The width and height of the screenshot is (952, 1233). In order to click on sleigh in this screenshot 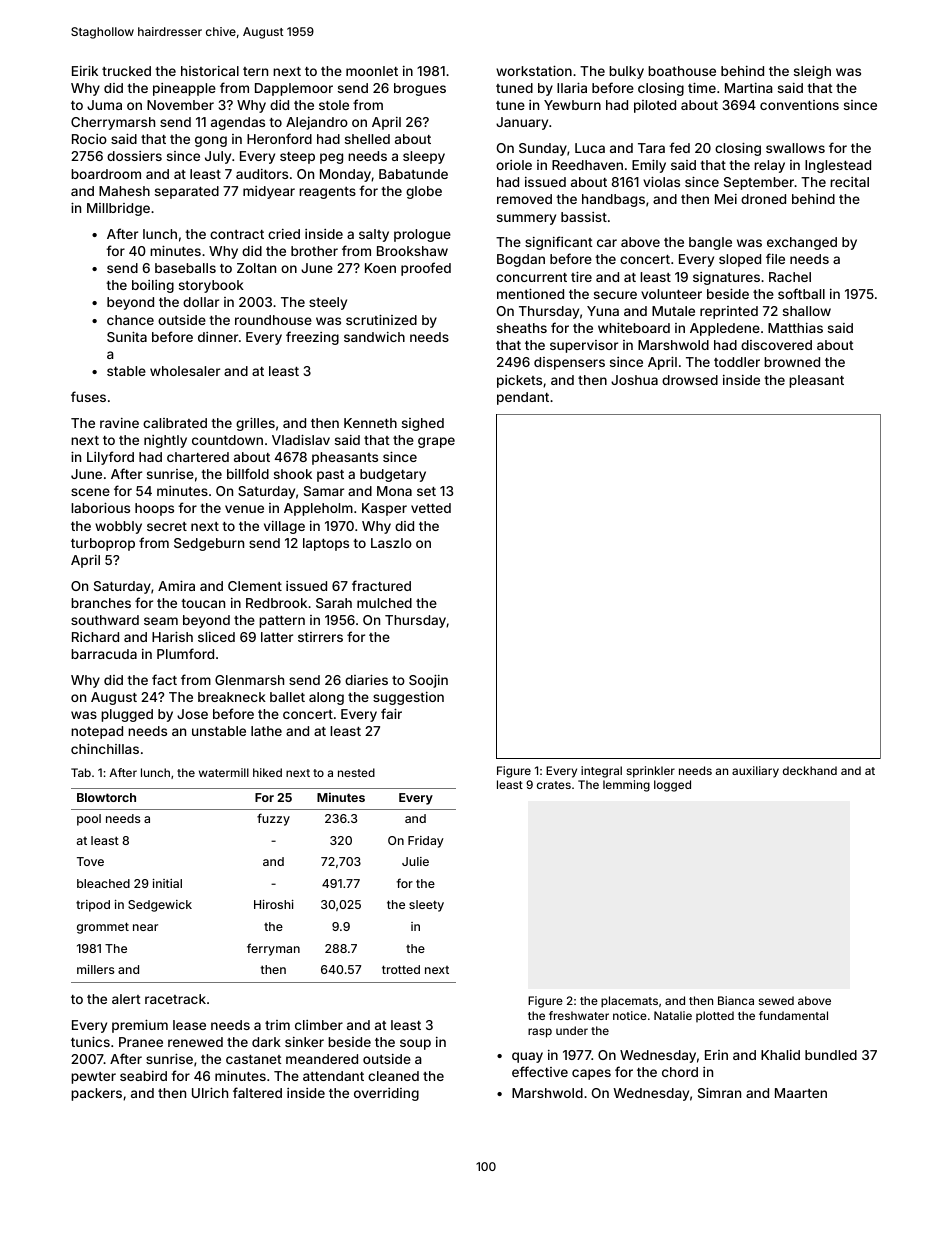, I will do `click(812, 72)`.
